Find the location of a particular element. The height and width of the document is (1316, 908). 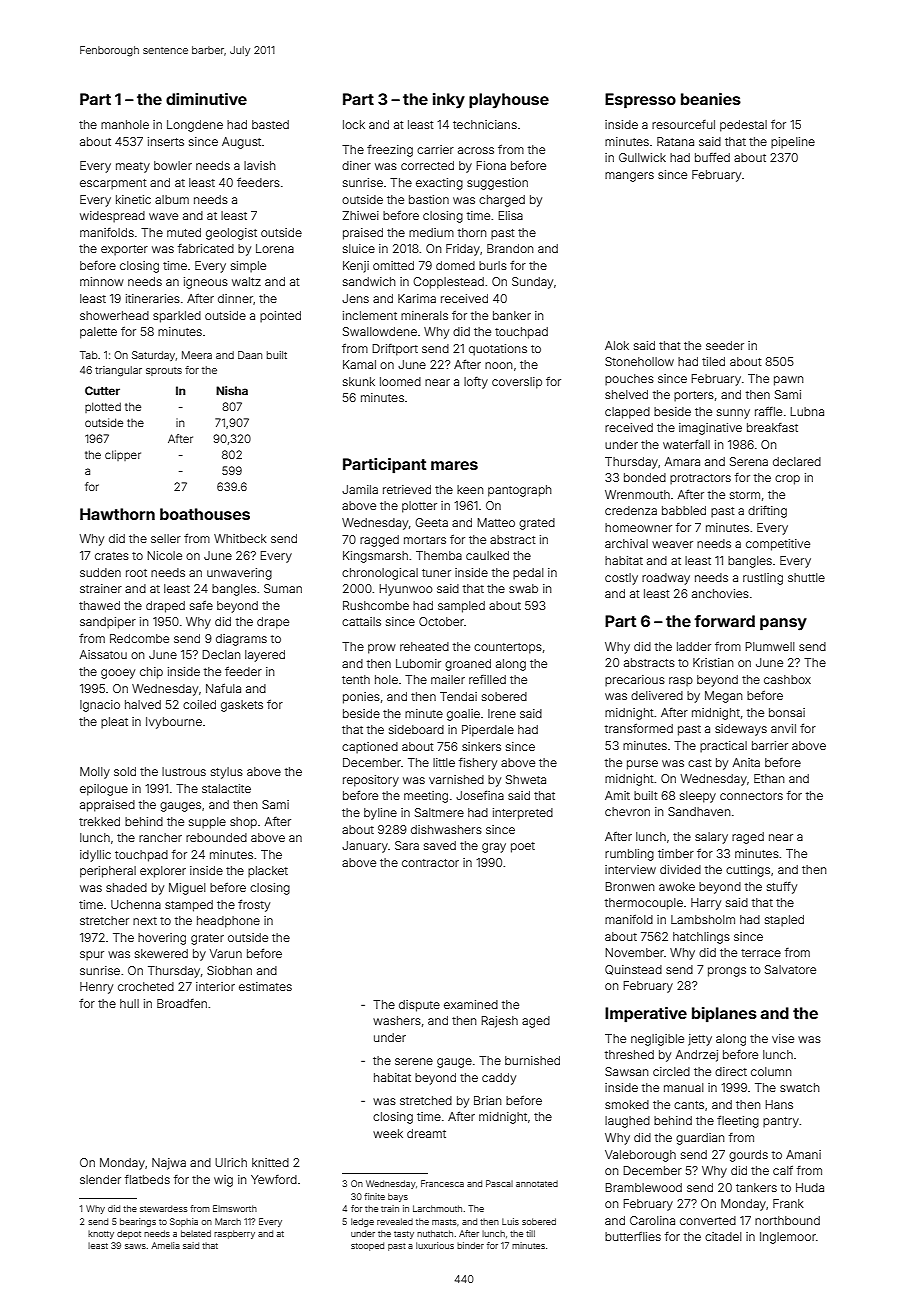

vise is located at coordinates (783, 1038).
